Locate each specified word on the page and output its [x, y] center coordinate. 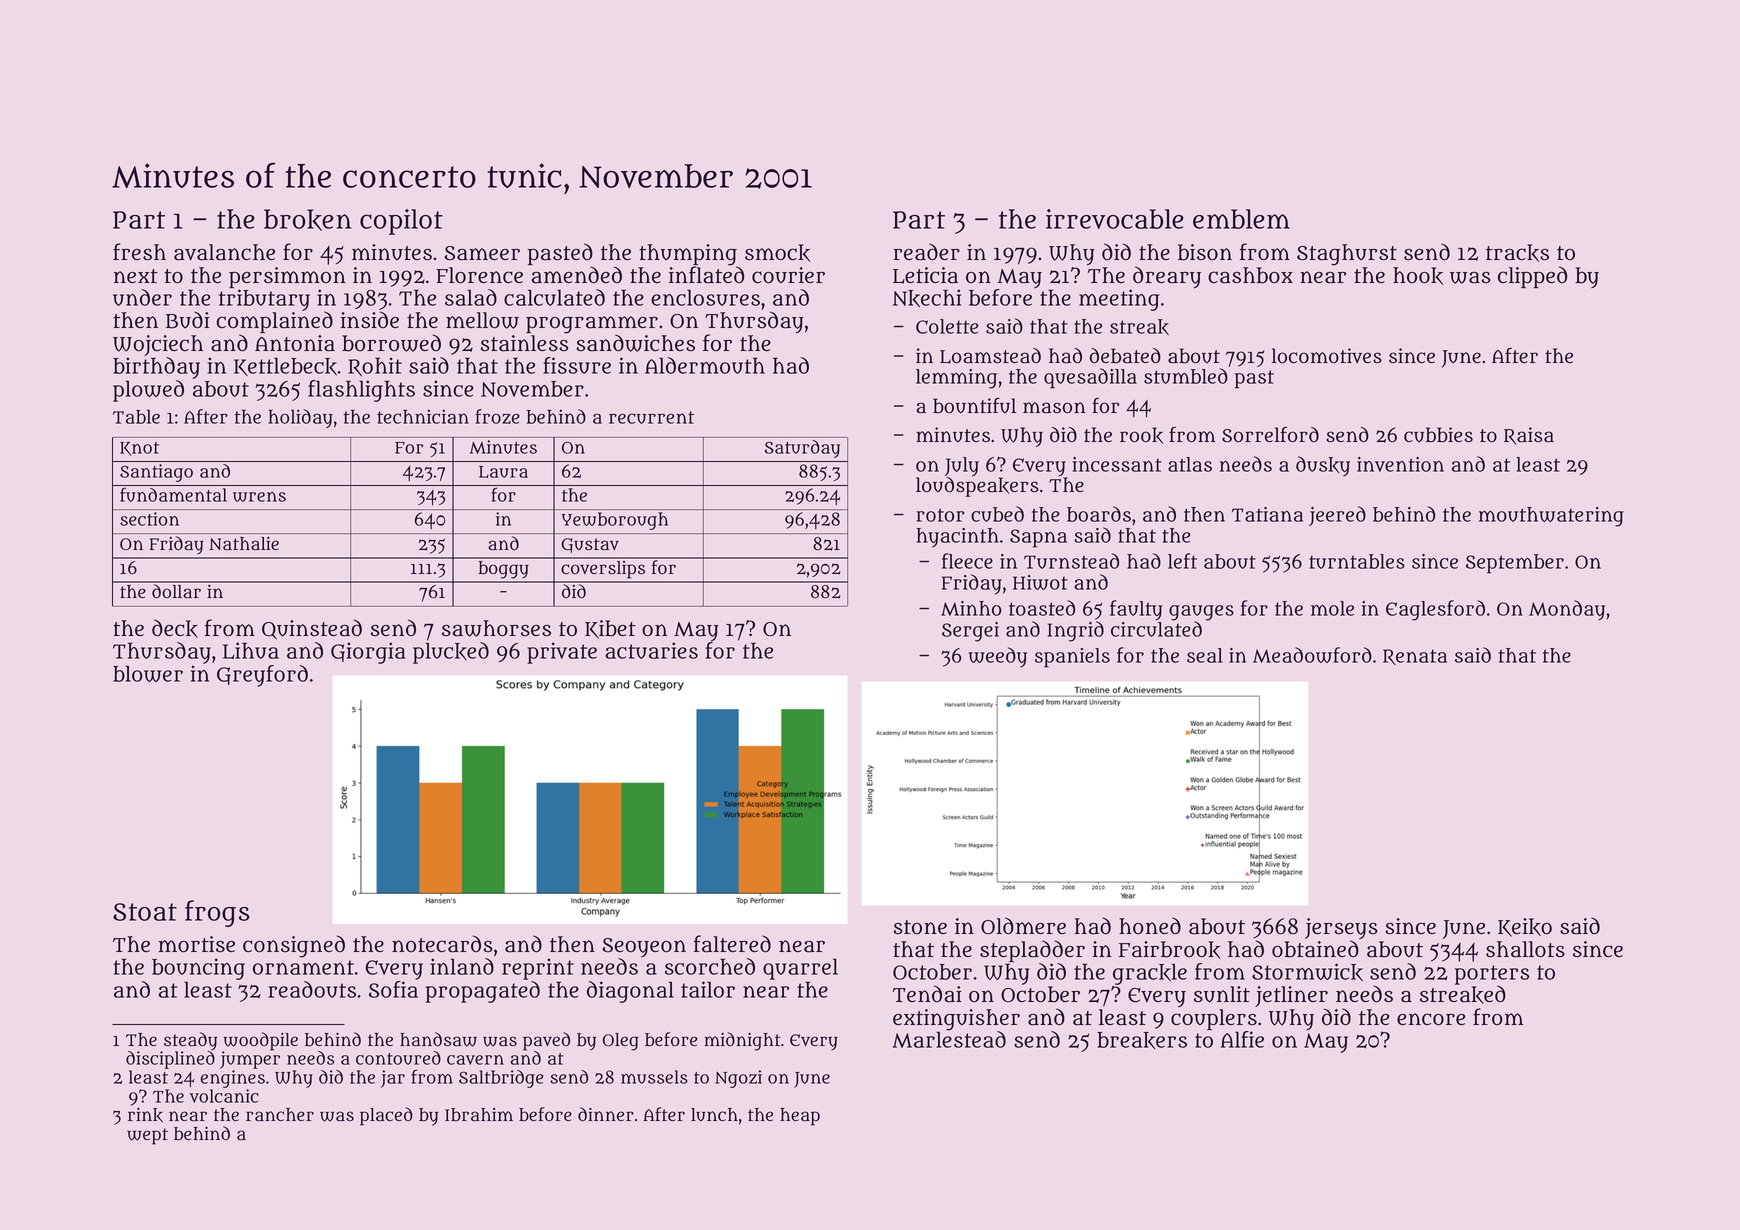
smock [777, 253]
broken [307, 220]
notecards [442, 944]
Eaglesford [1435, 610]
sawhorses [496, 628]
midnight [742, 1041]
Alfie [1242, 1039]
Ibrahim [479, 1115]
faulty [1136, 610]
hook [1418, 276]
